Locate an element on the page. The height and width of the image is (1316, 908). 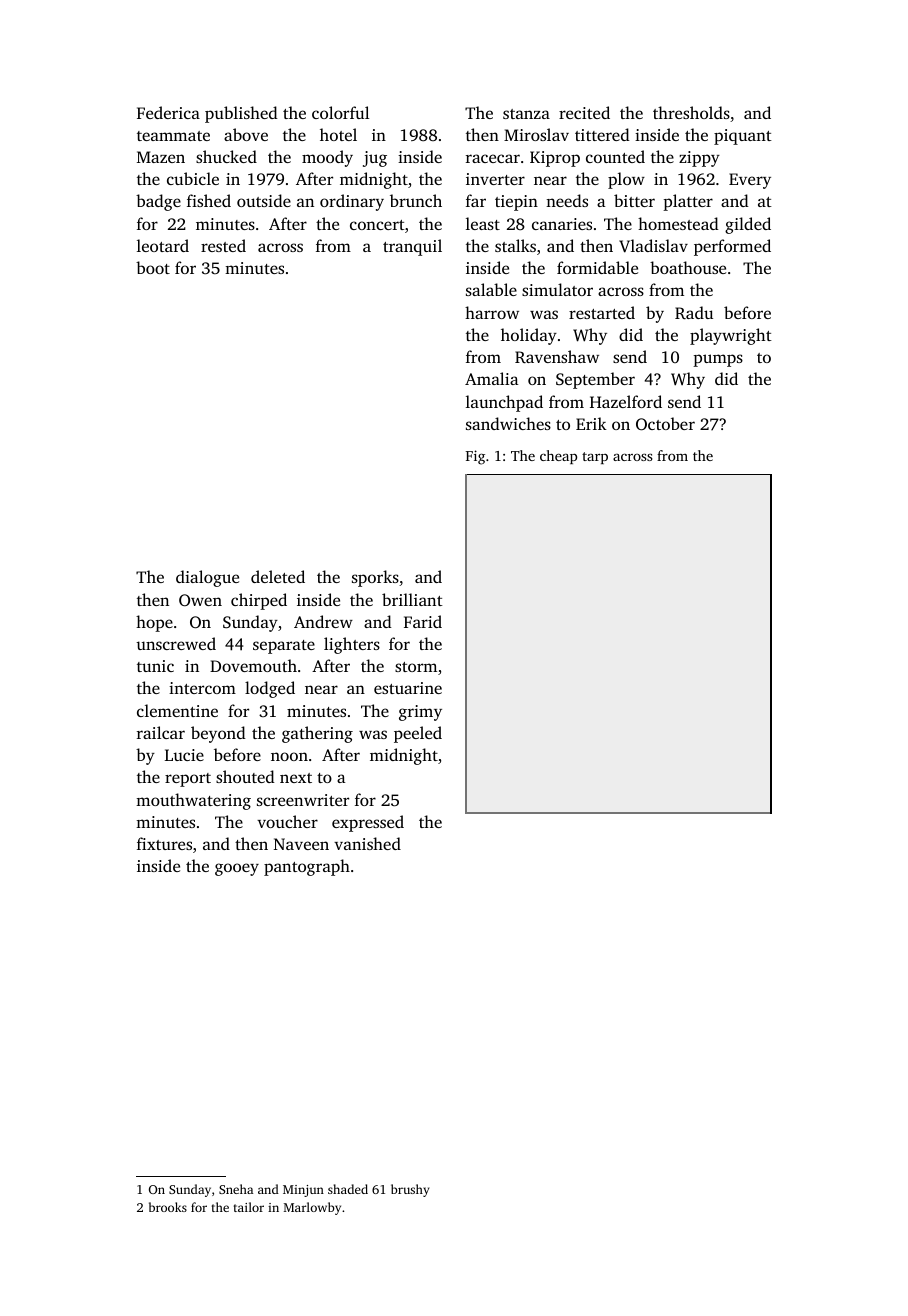
brushy is located at coordinates (410, 1190).
